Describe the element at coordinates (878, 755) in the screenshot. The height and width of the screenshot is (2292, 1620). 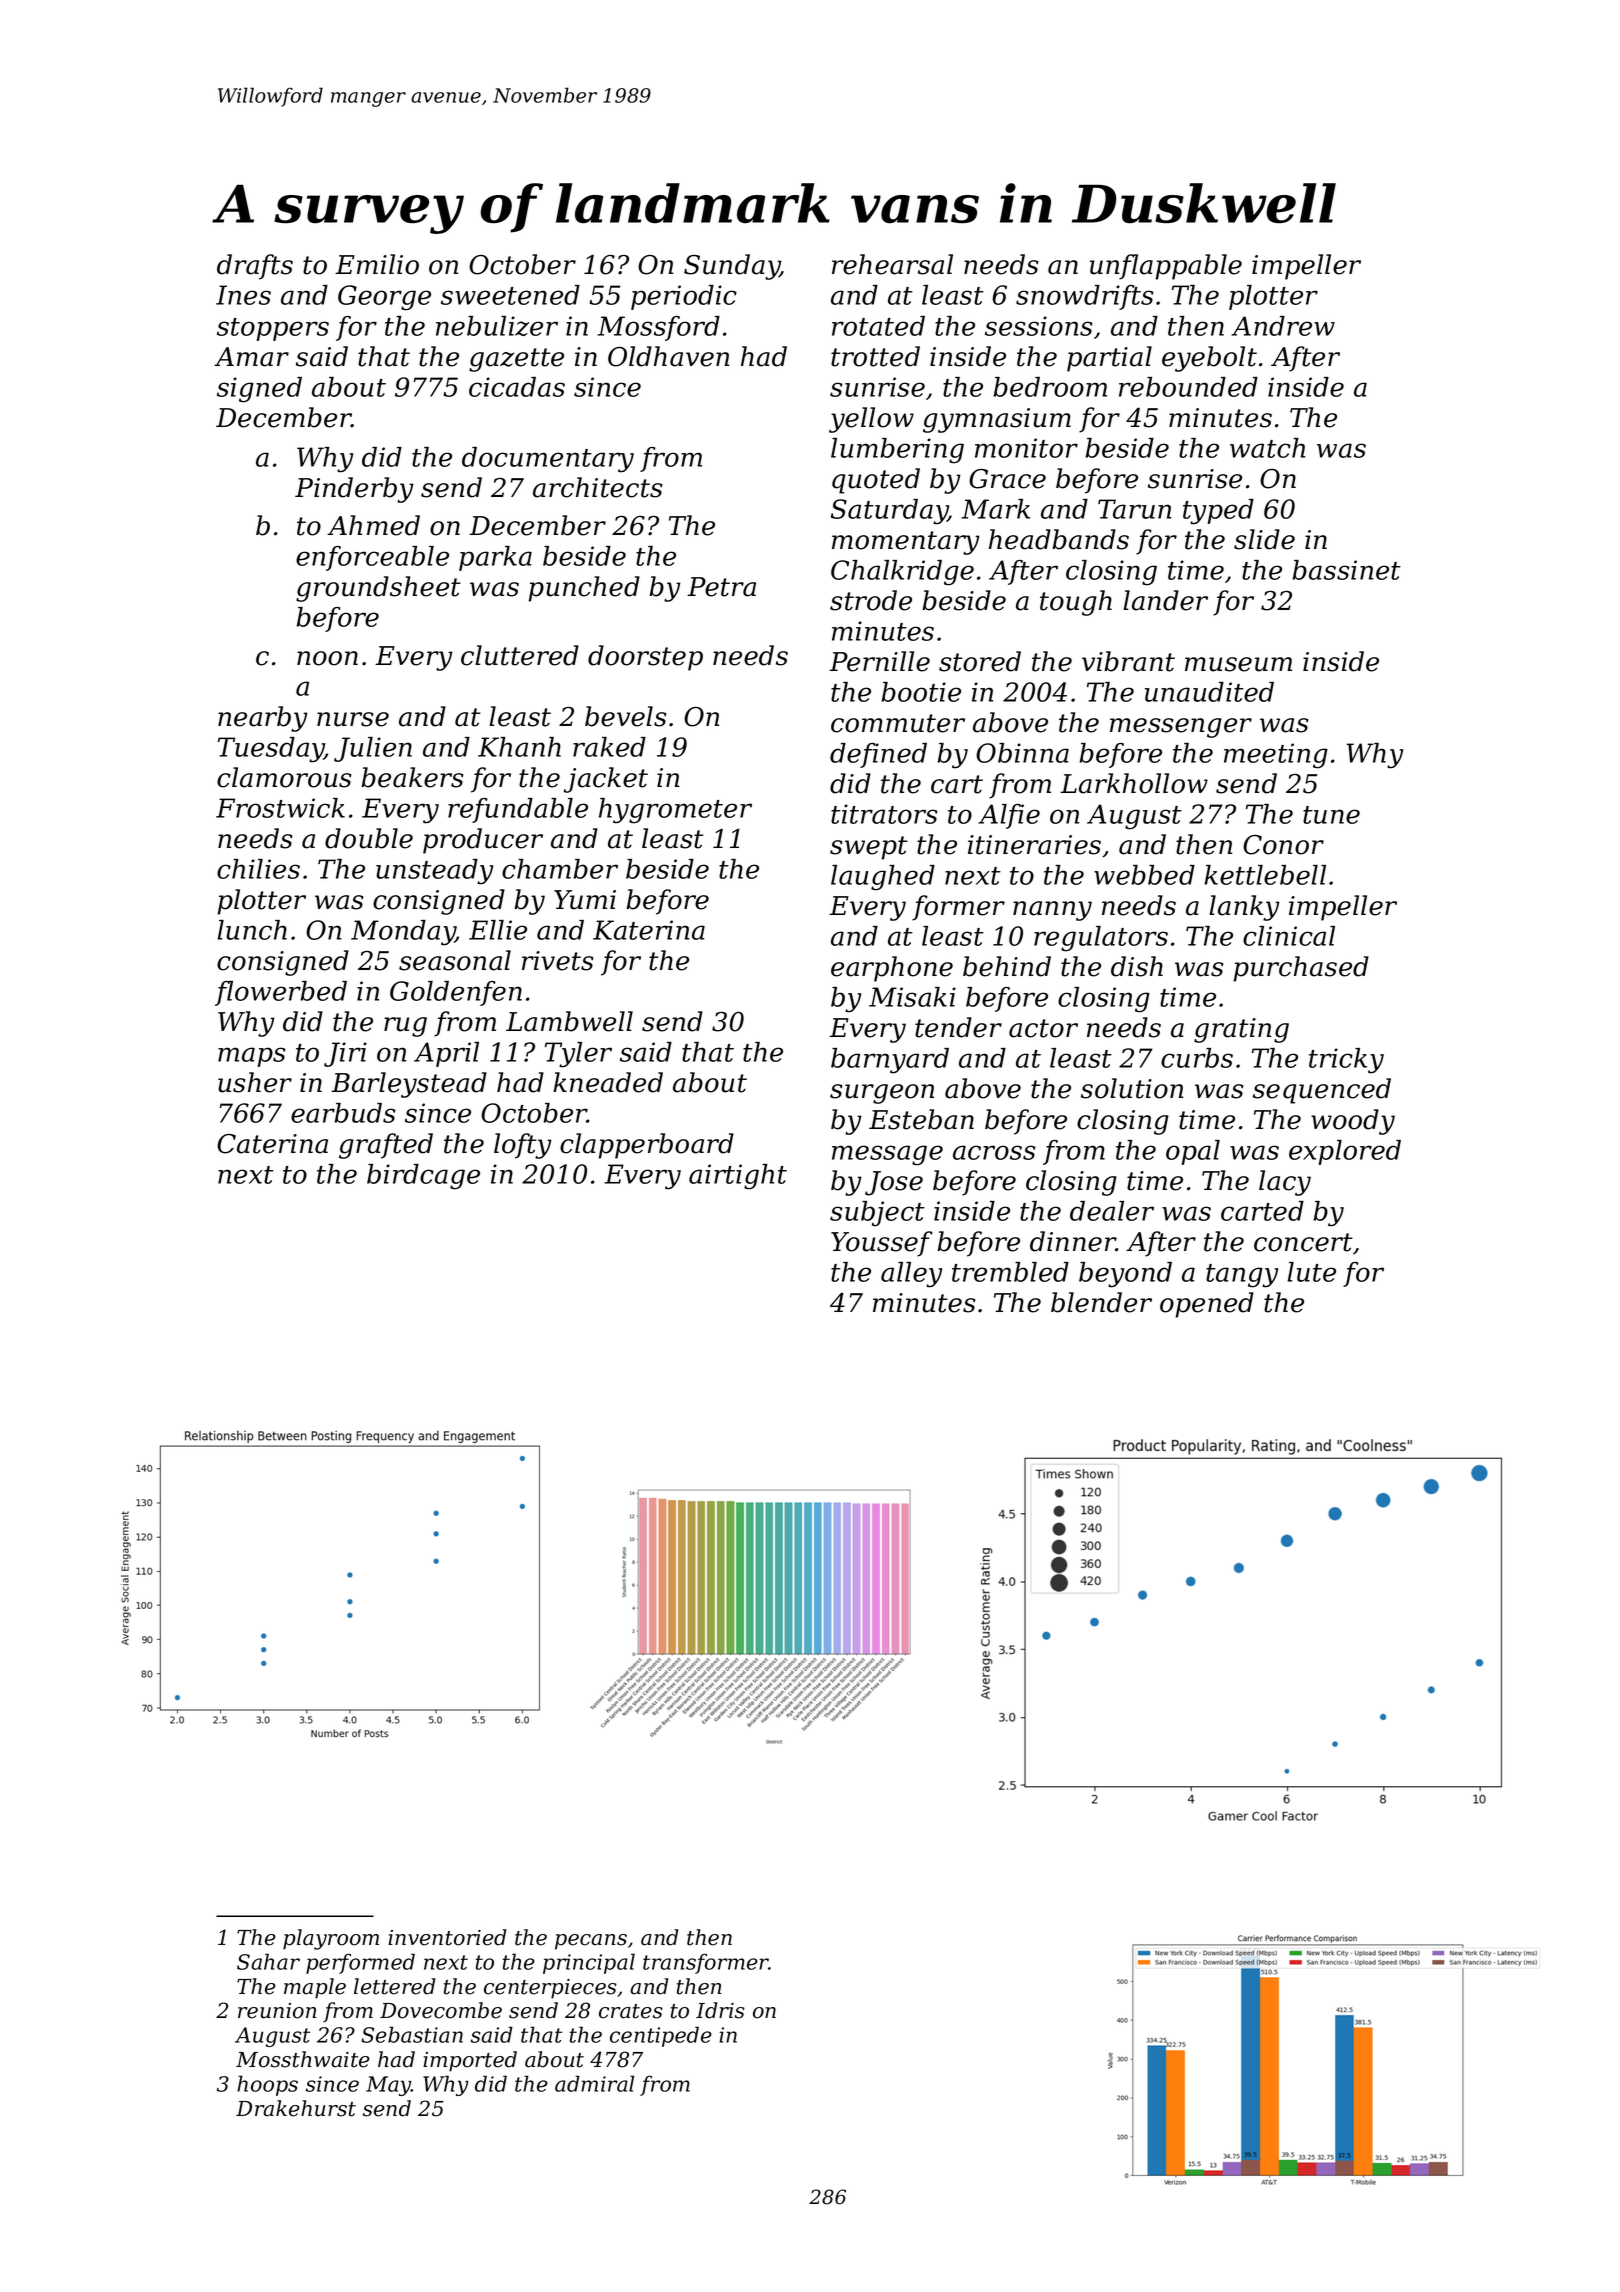
I see `defined` at that location.
